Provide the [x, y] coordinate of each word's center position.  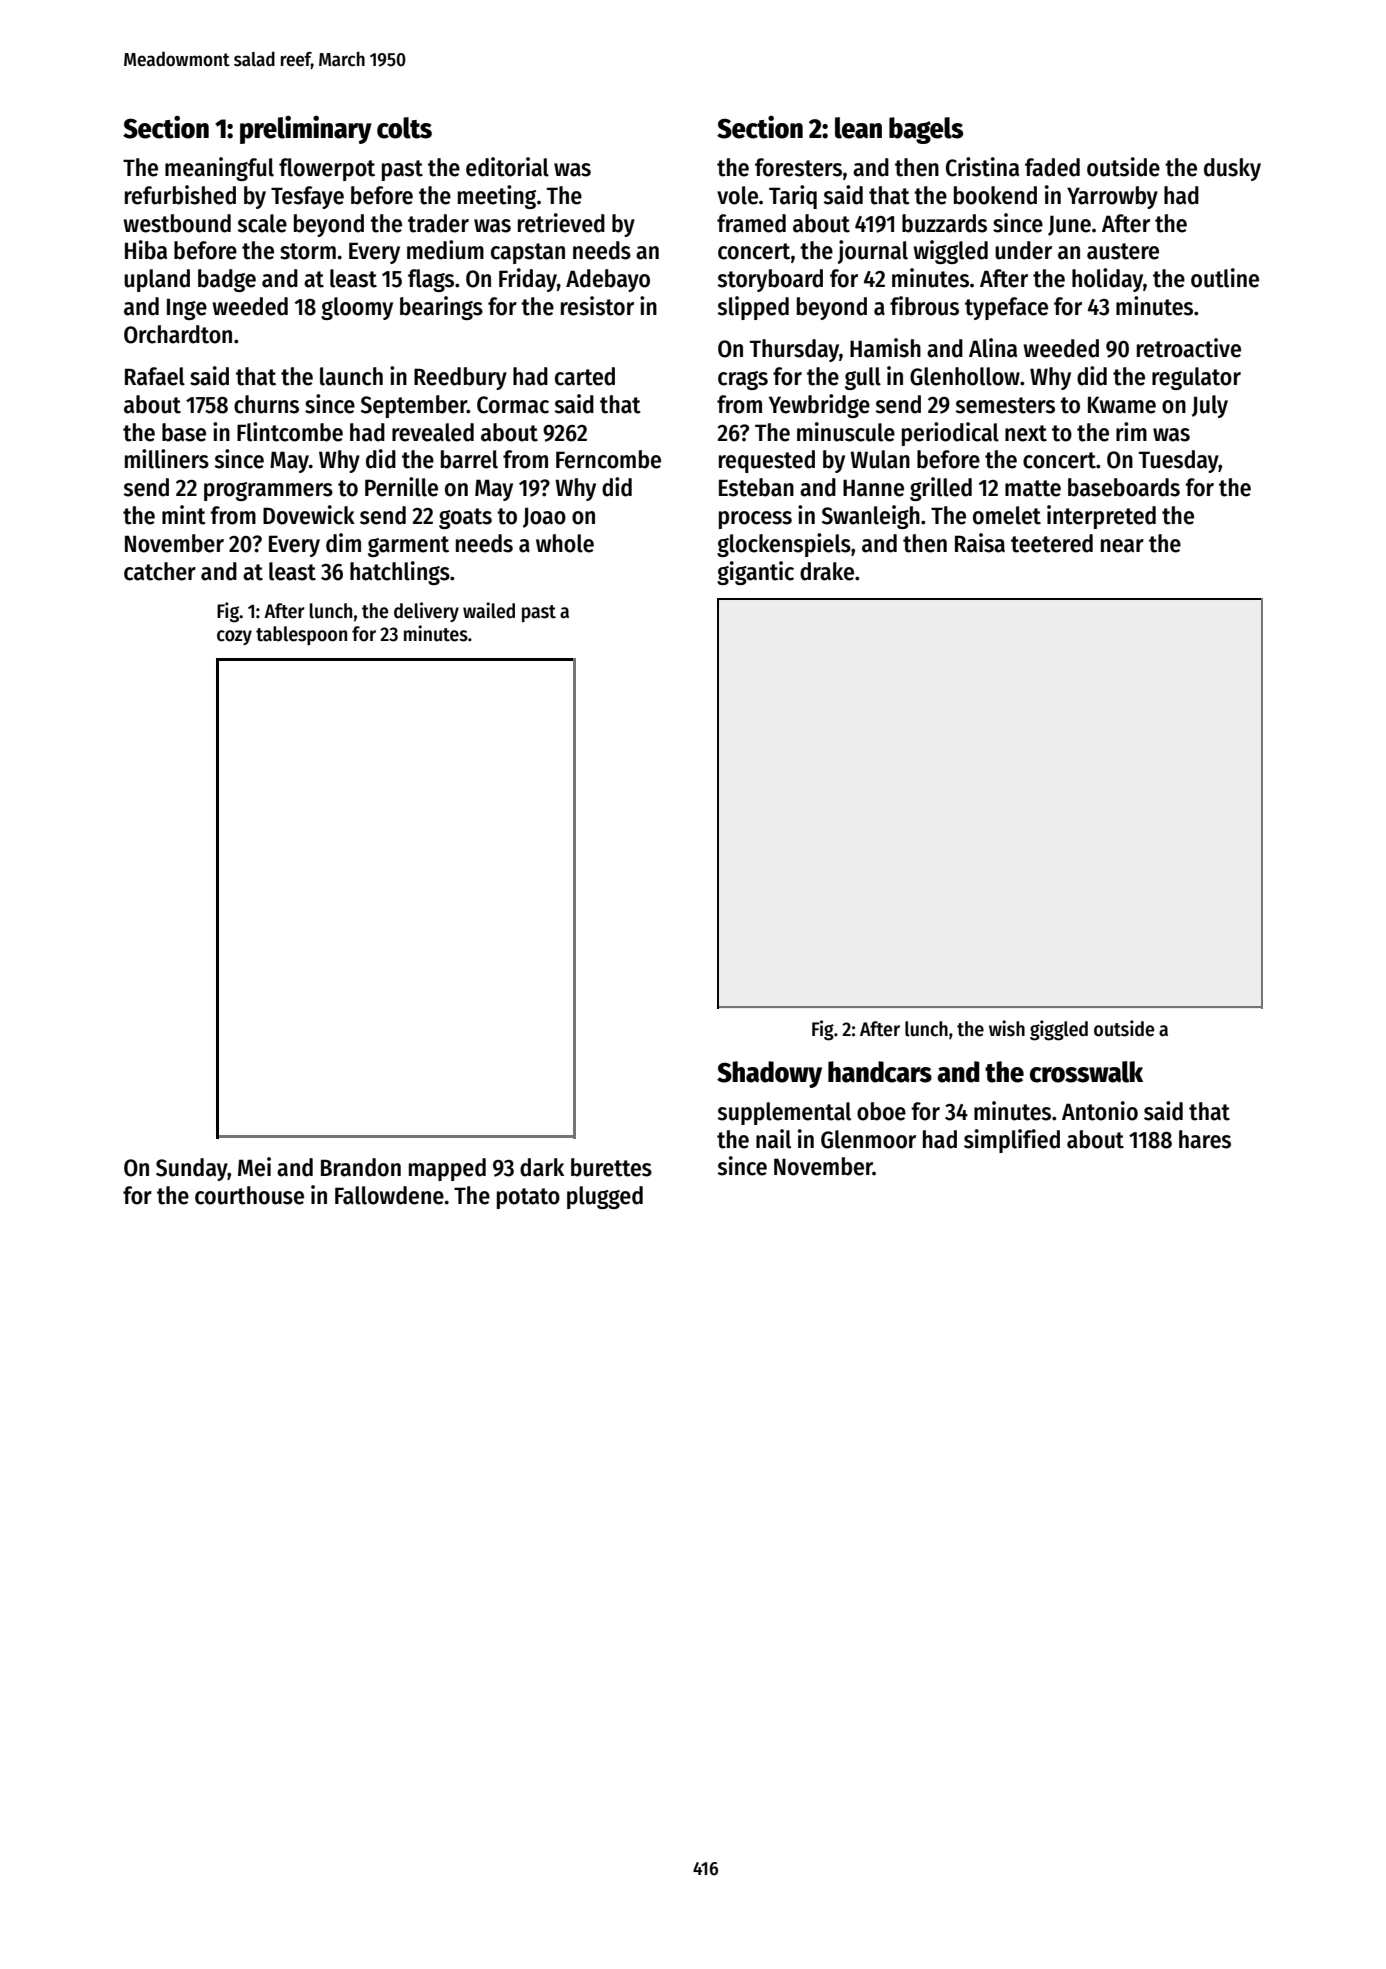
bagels [926, 130]
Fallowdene [389, 1195]
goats [465, 518]
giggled [1059, 1030]
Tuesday [1179, 461]
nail [773, 1139]
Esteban [756, 487]
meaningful [219, 169]
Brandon [361, 1167]
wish [1007, 1028]
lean [858, 128]
